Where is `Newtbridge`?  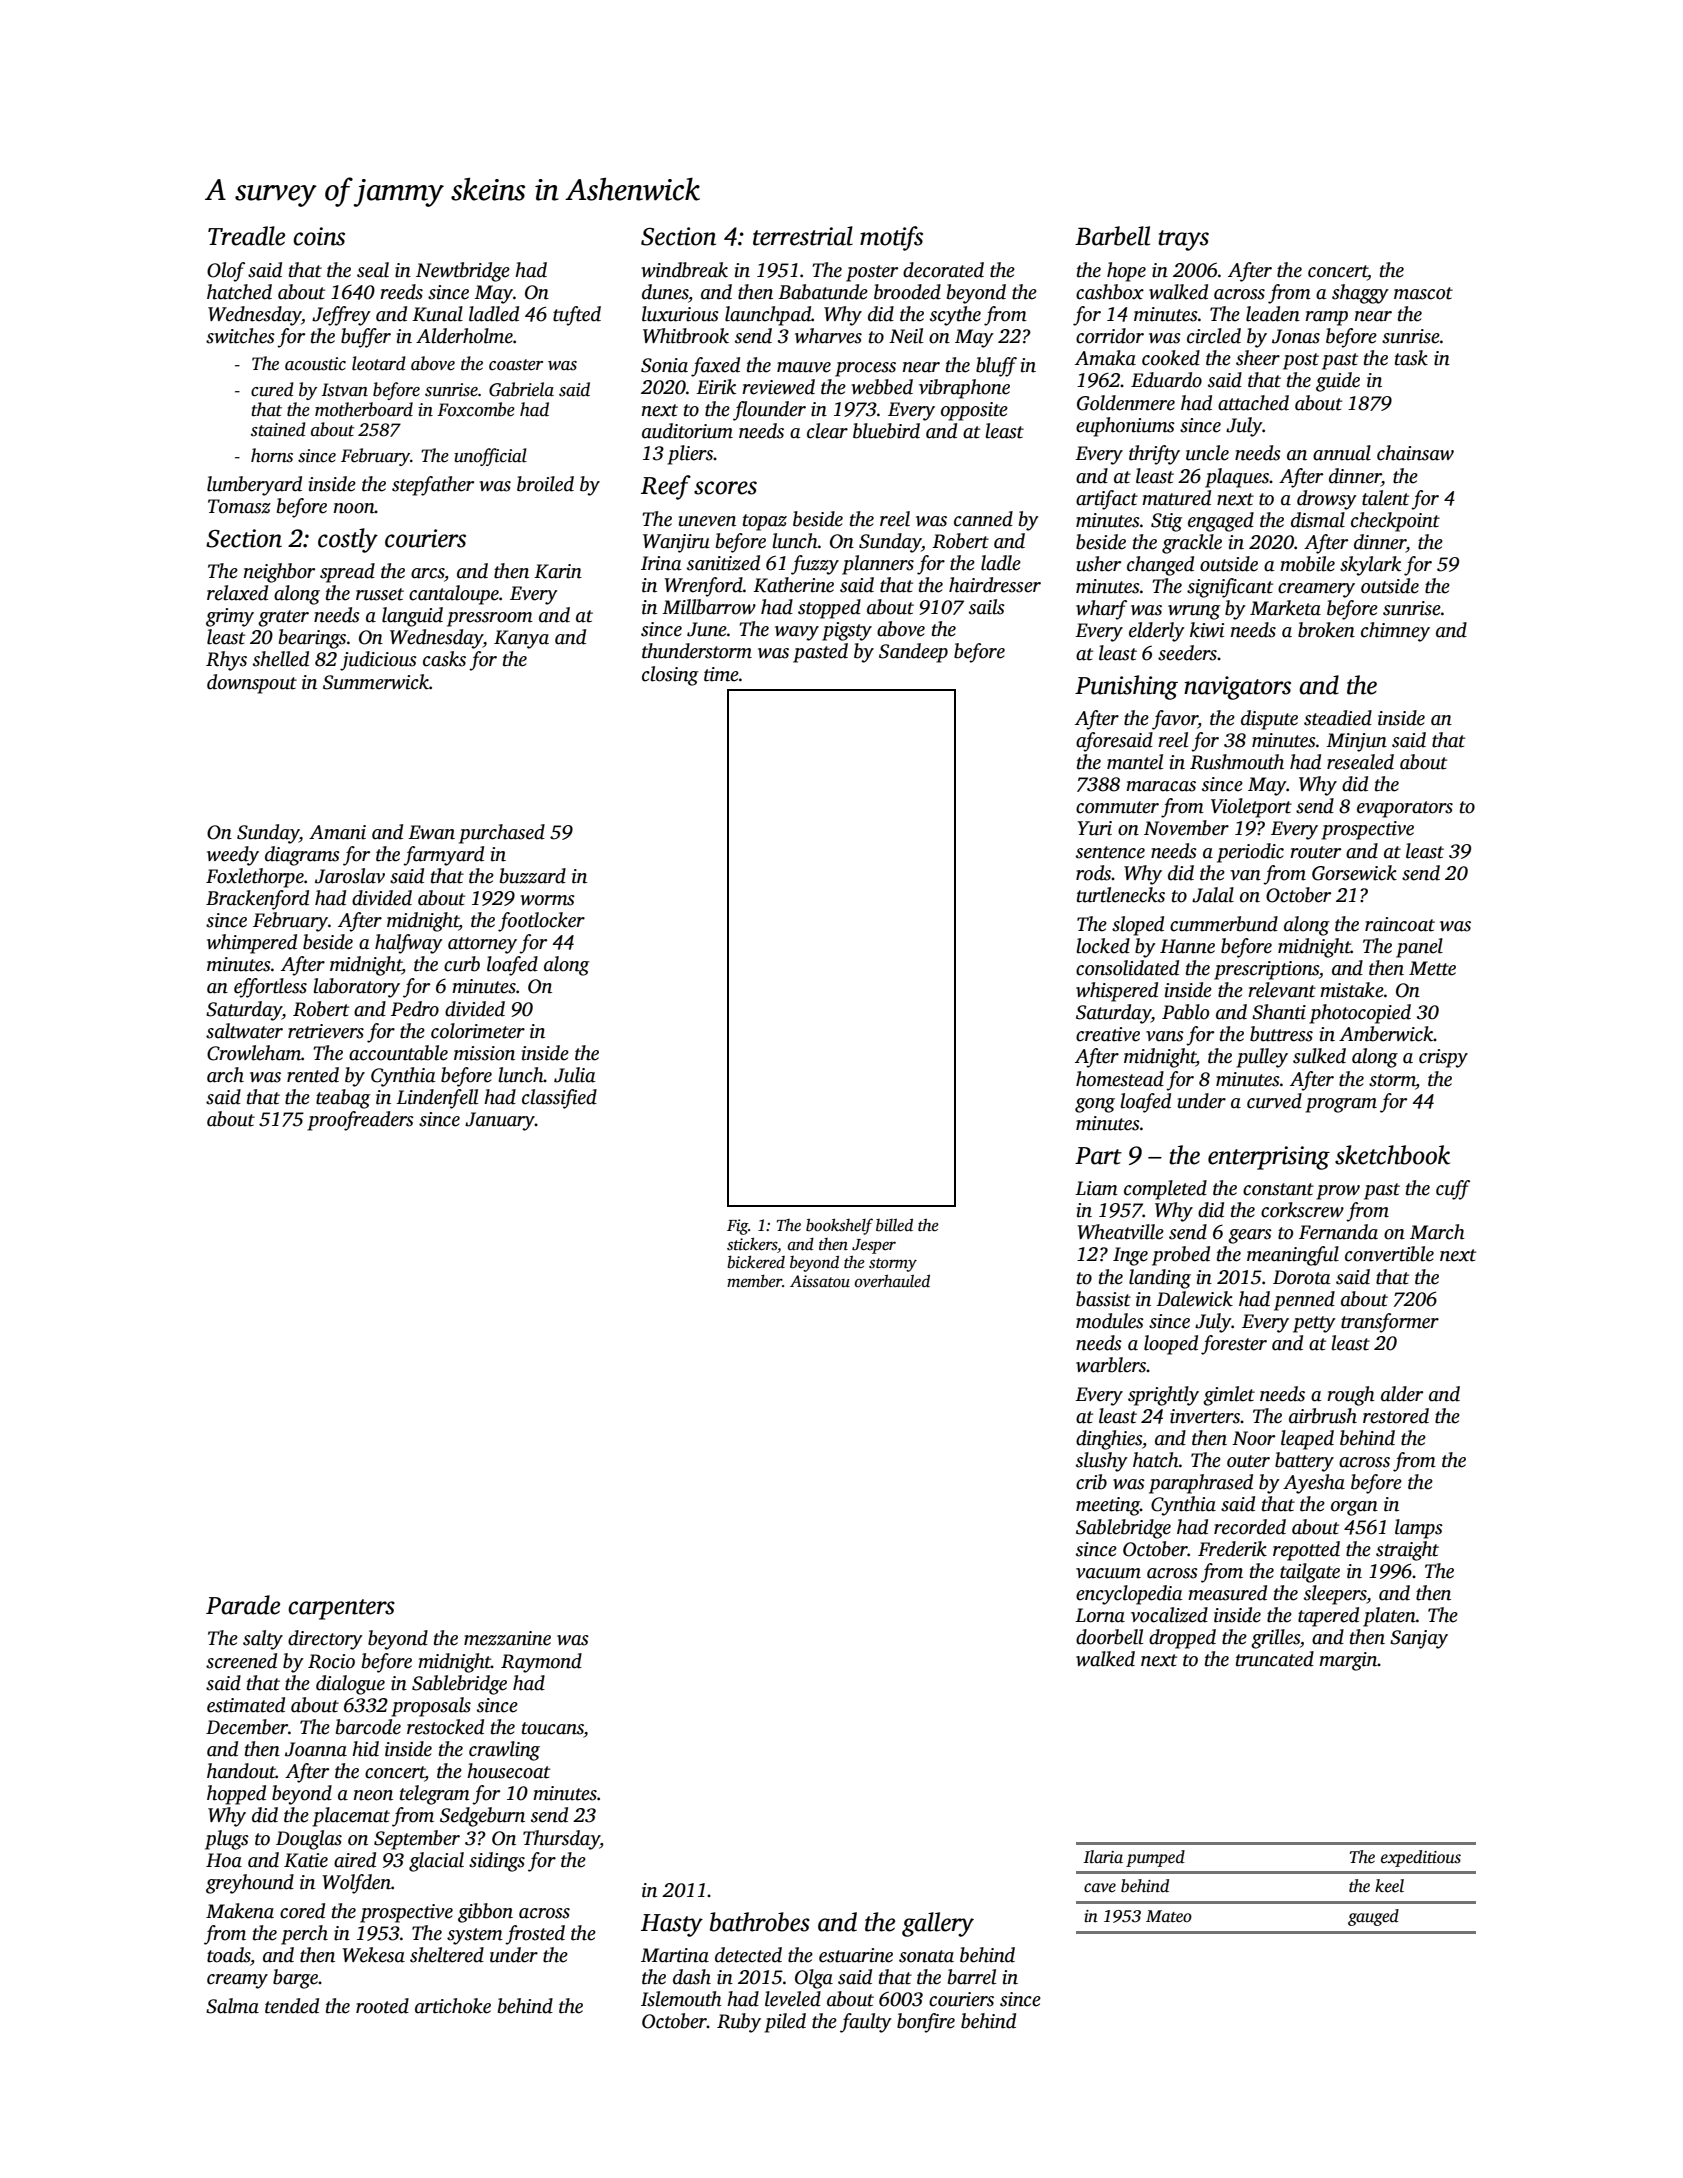 Newtbridge is located at coordinates (463, 272).
